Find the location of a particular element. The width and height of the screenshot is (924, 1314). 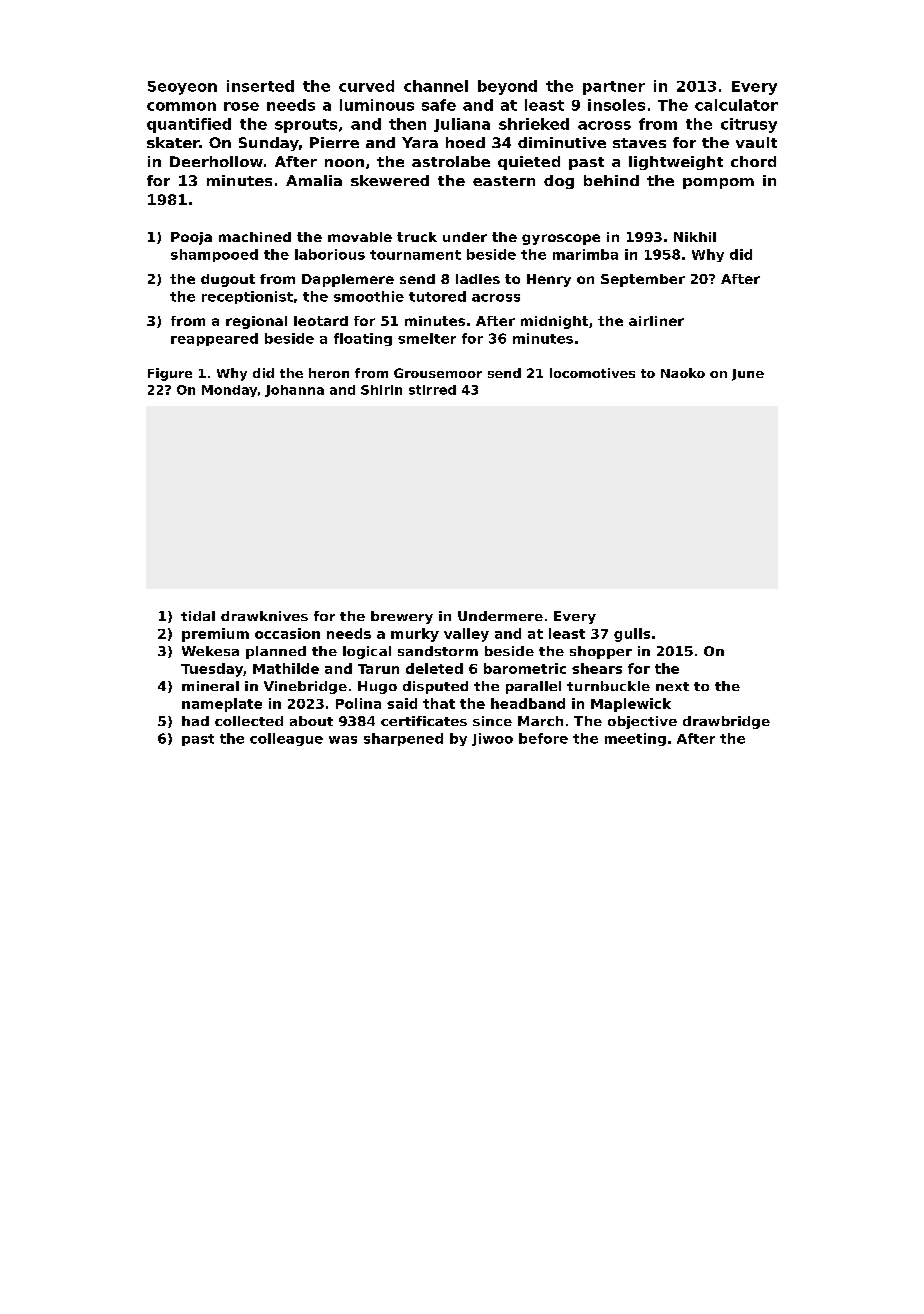

valley is located at coordinates (466, 635).
